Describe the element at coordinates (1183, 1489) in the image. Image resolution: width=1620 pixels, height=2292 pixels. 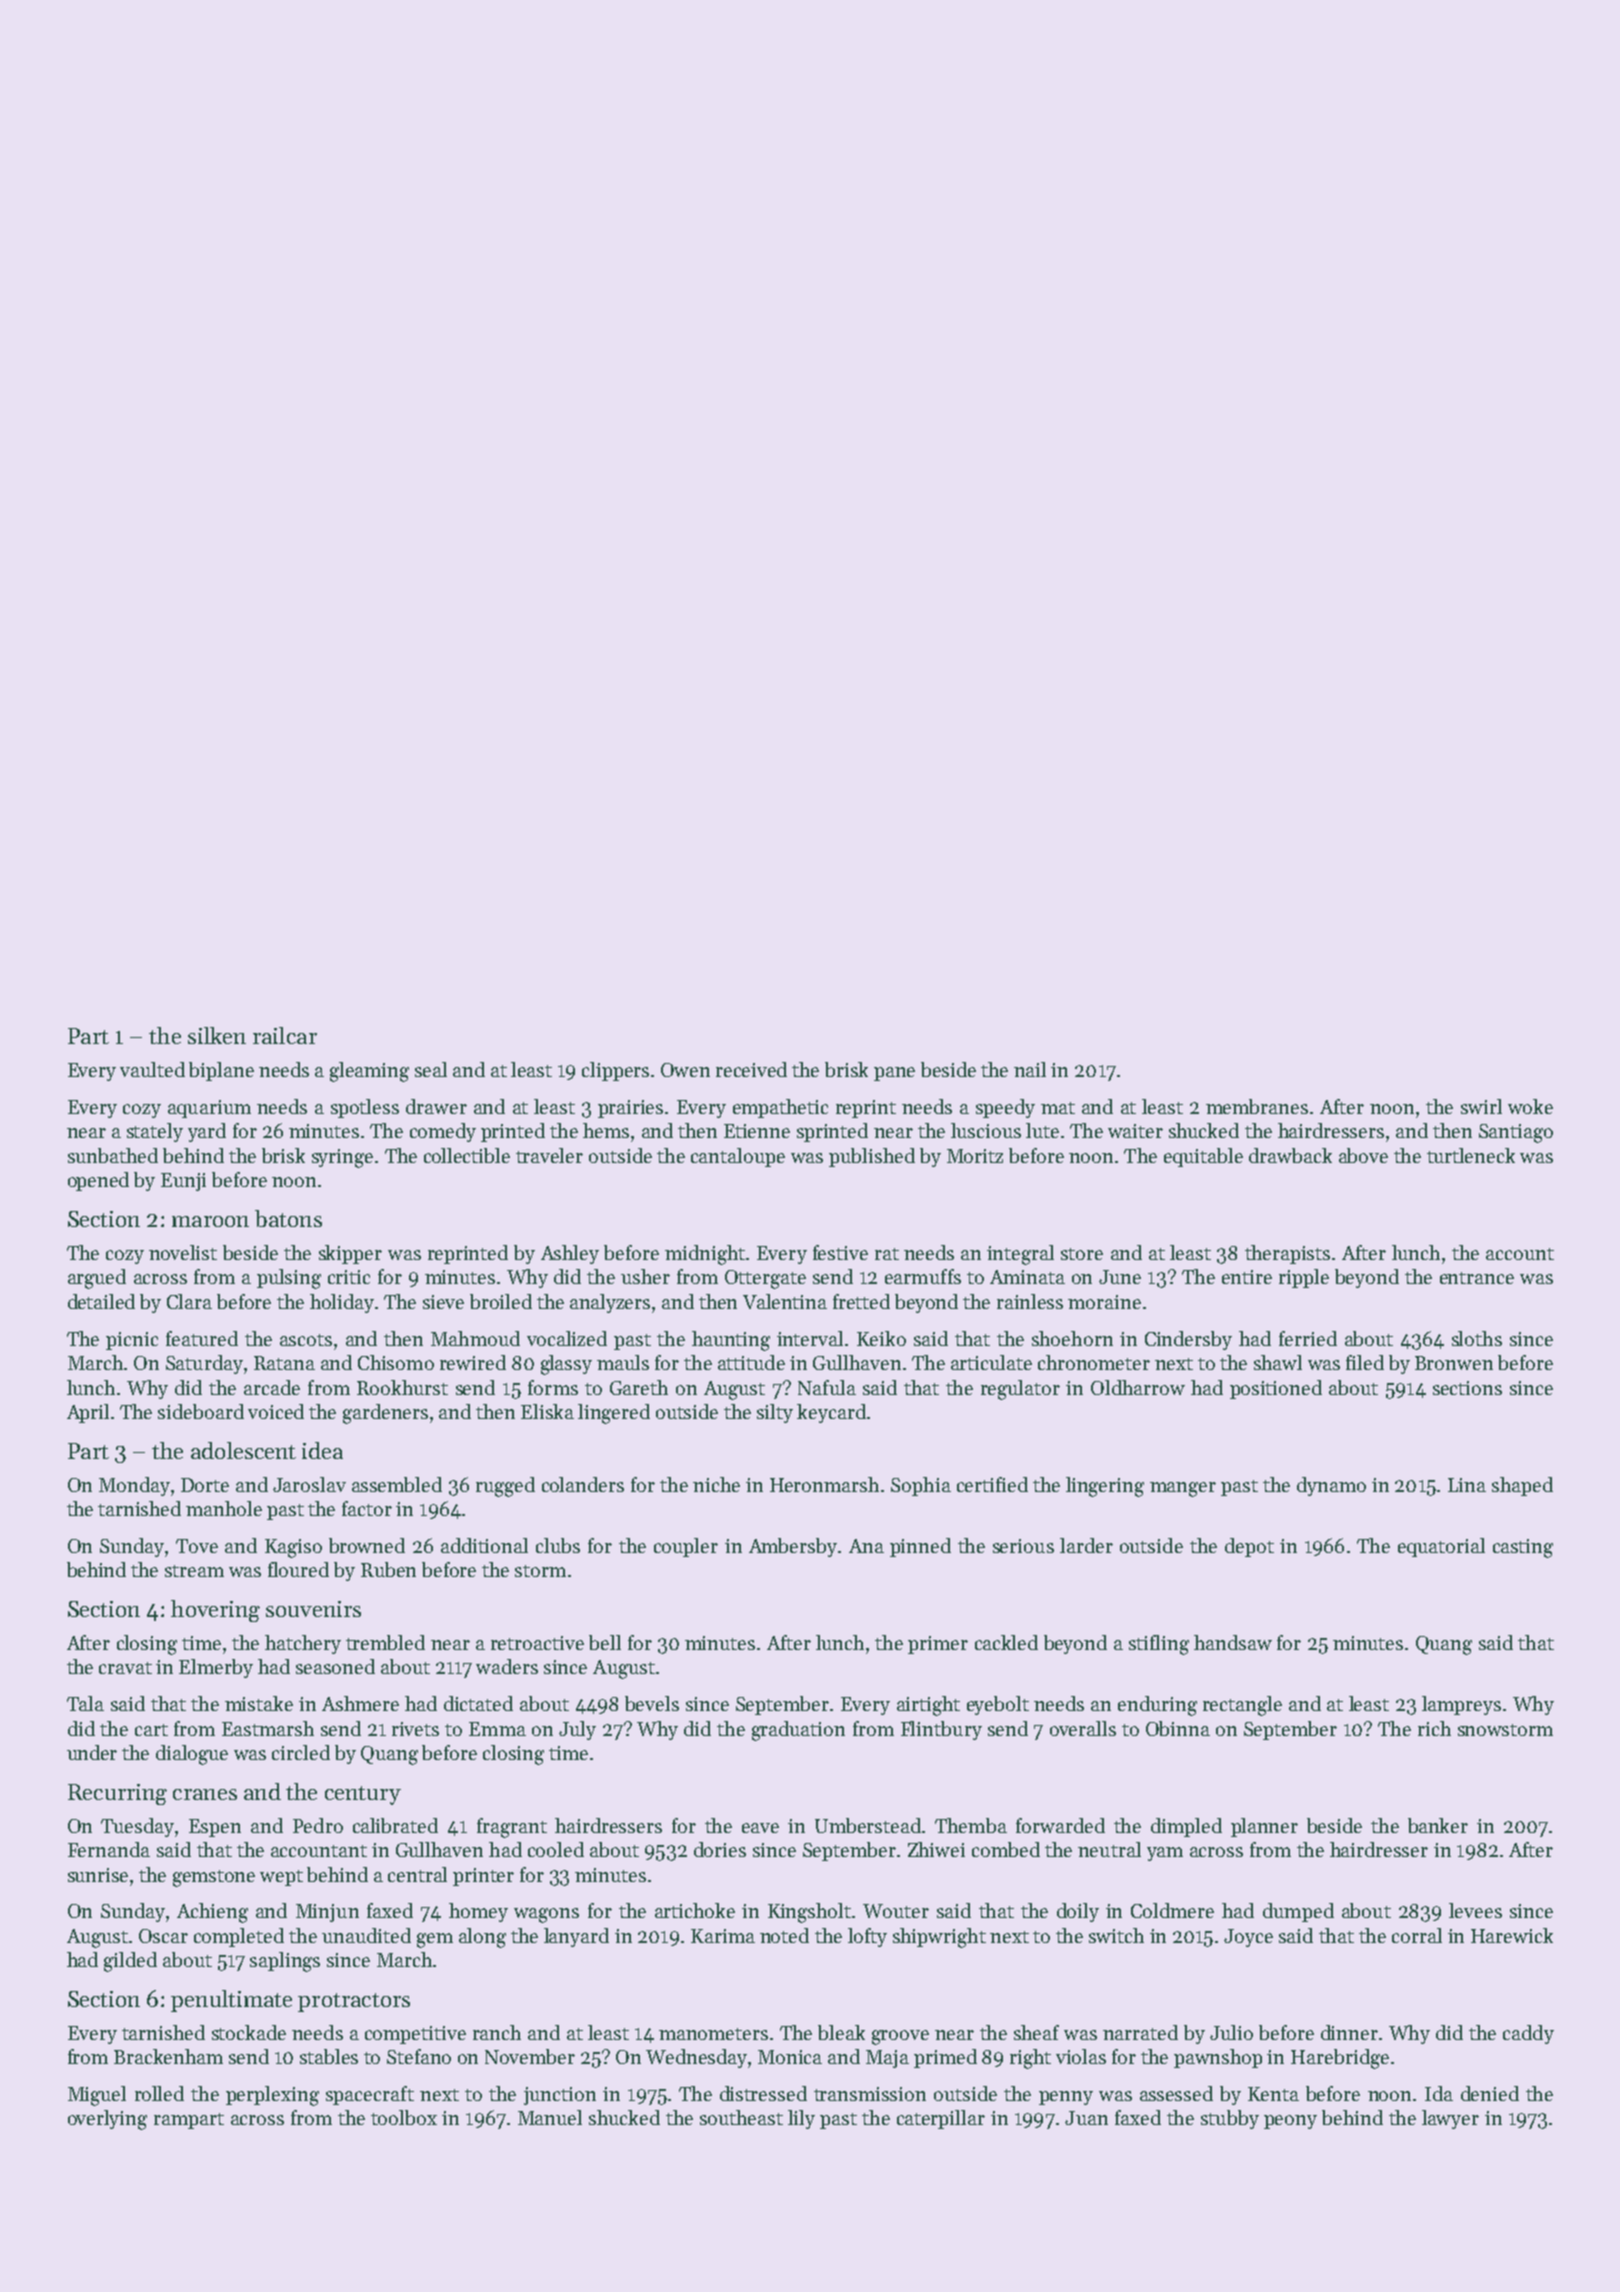
I see `manger` at that location.
